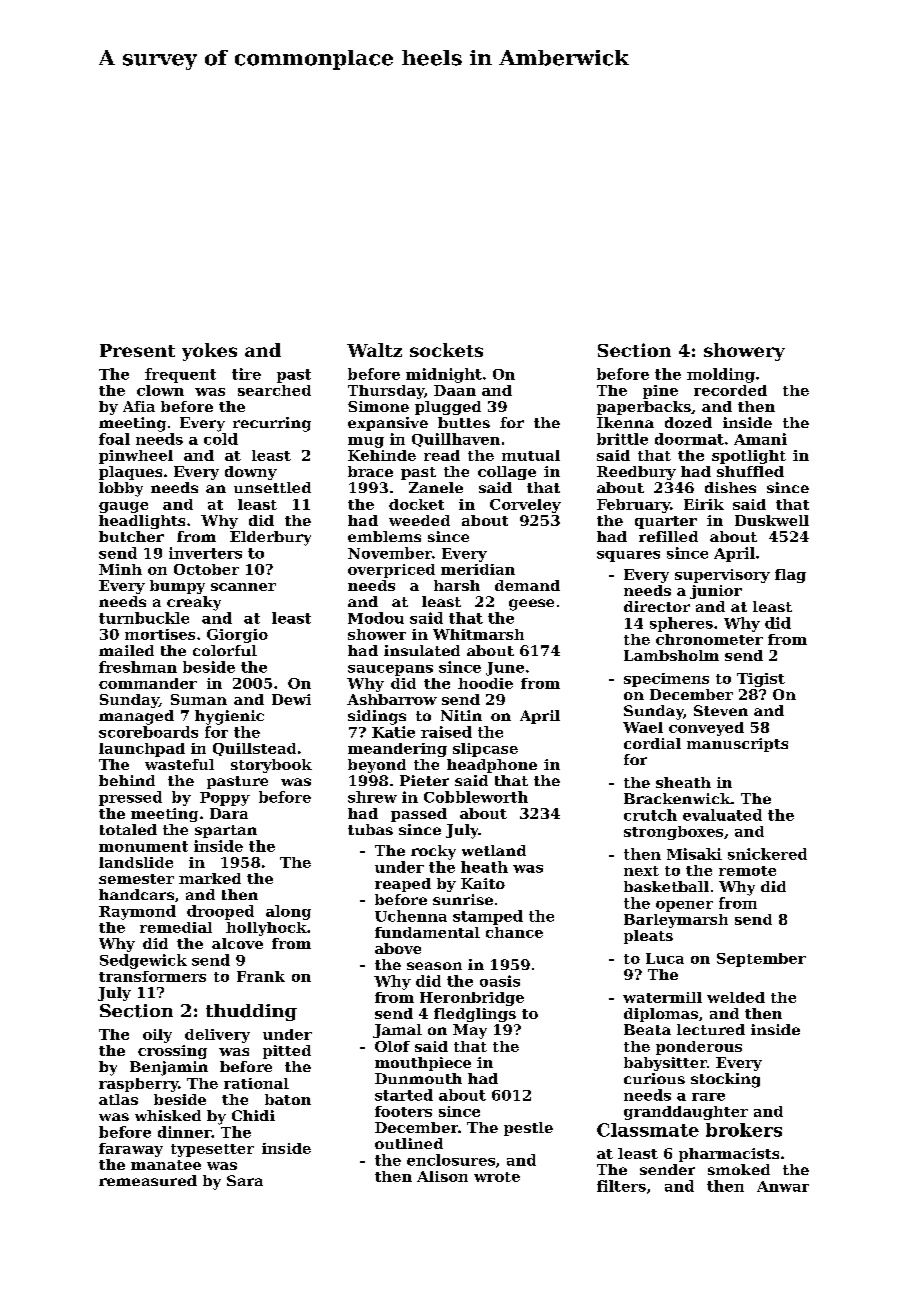  Describe the element at coordinates (760, 439) in the screenshot. I see `Amani` at that location.
